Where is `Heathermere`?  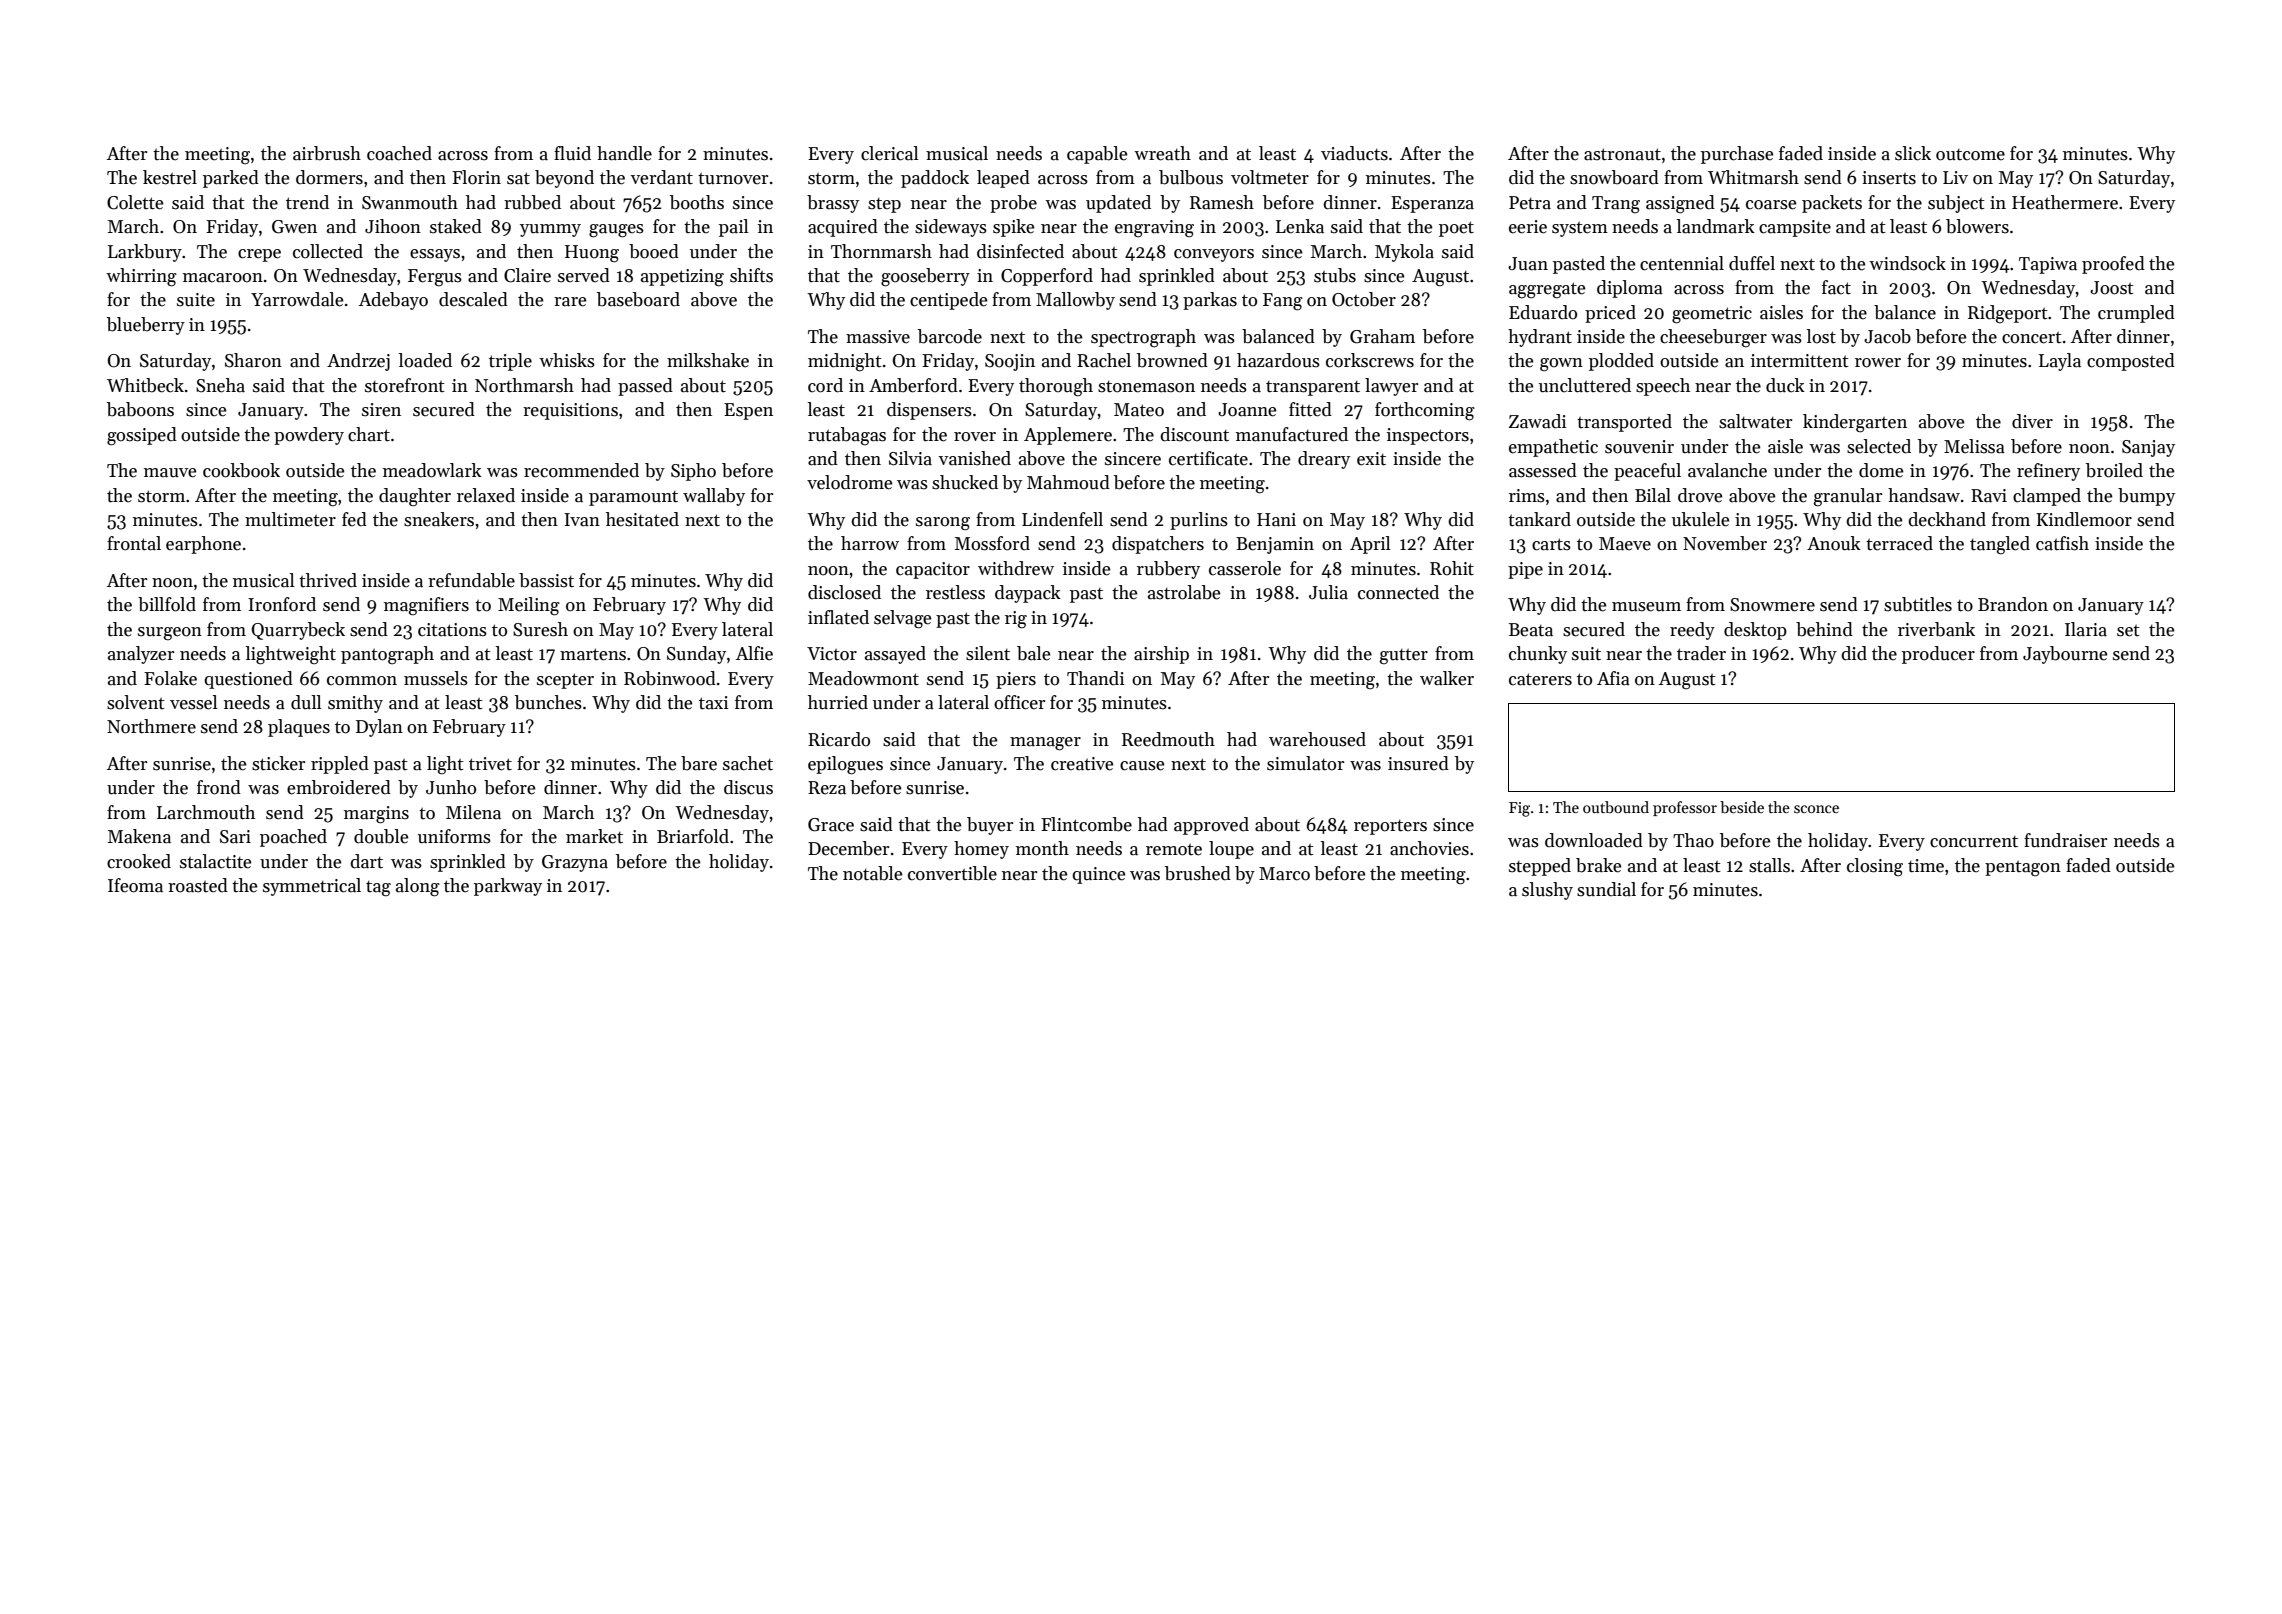
Heathermere is located at coordinates (2065, 202).
